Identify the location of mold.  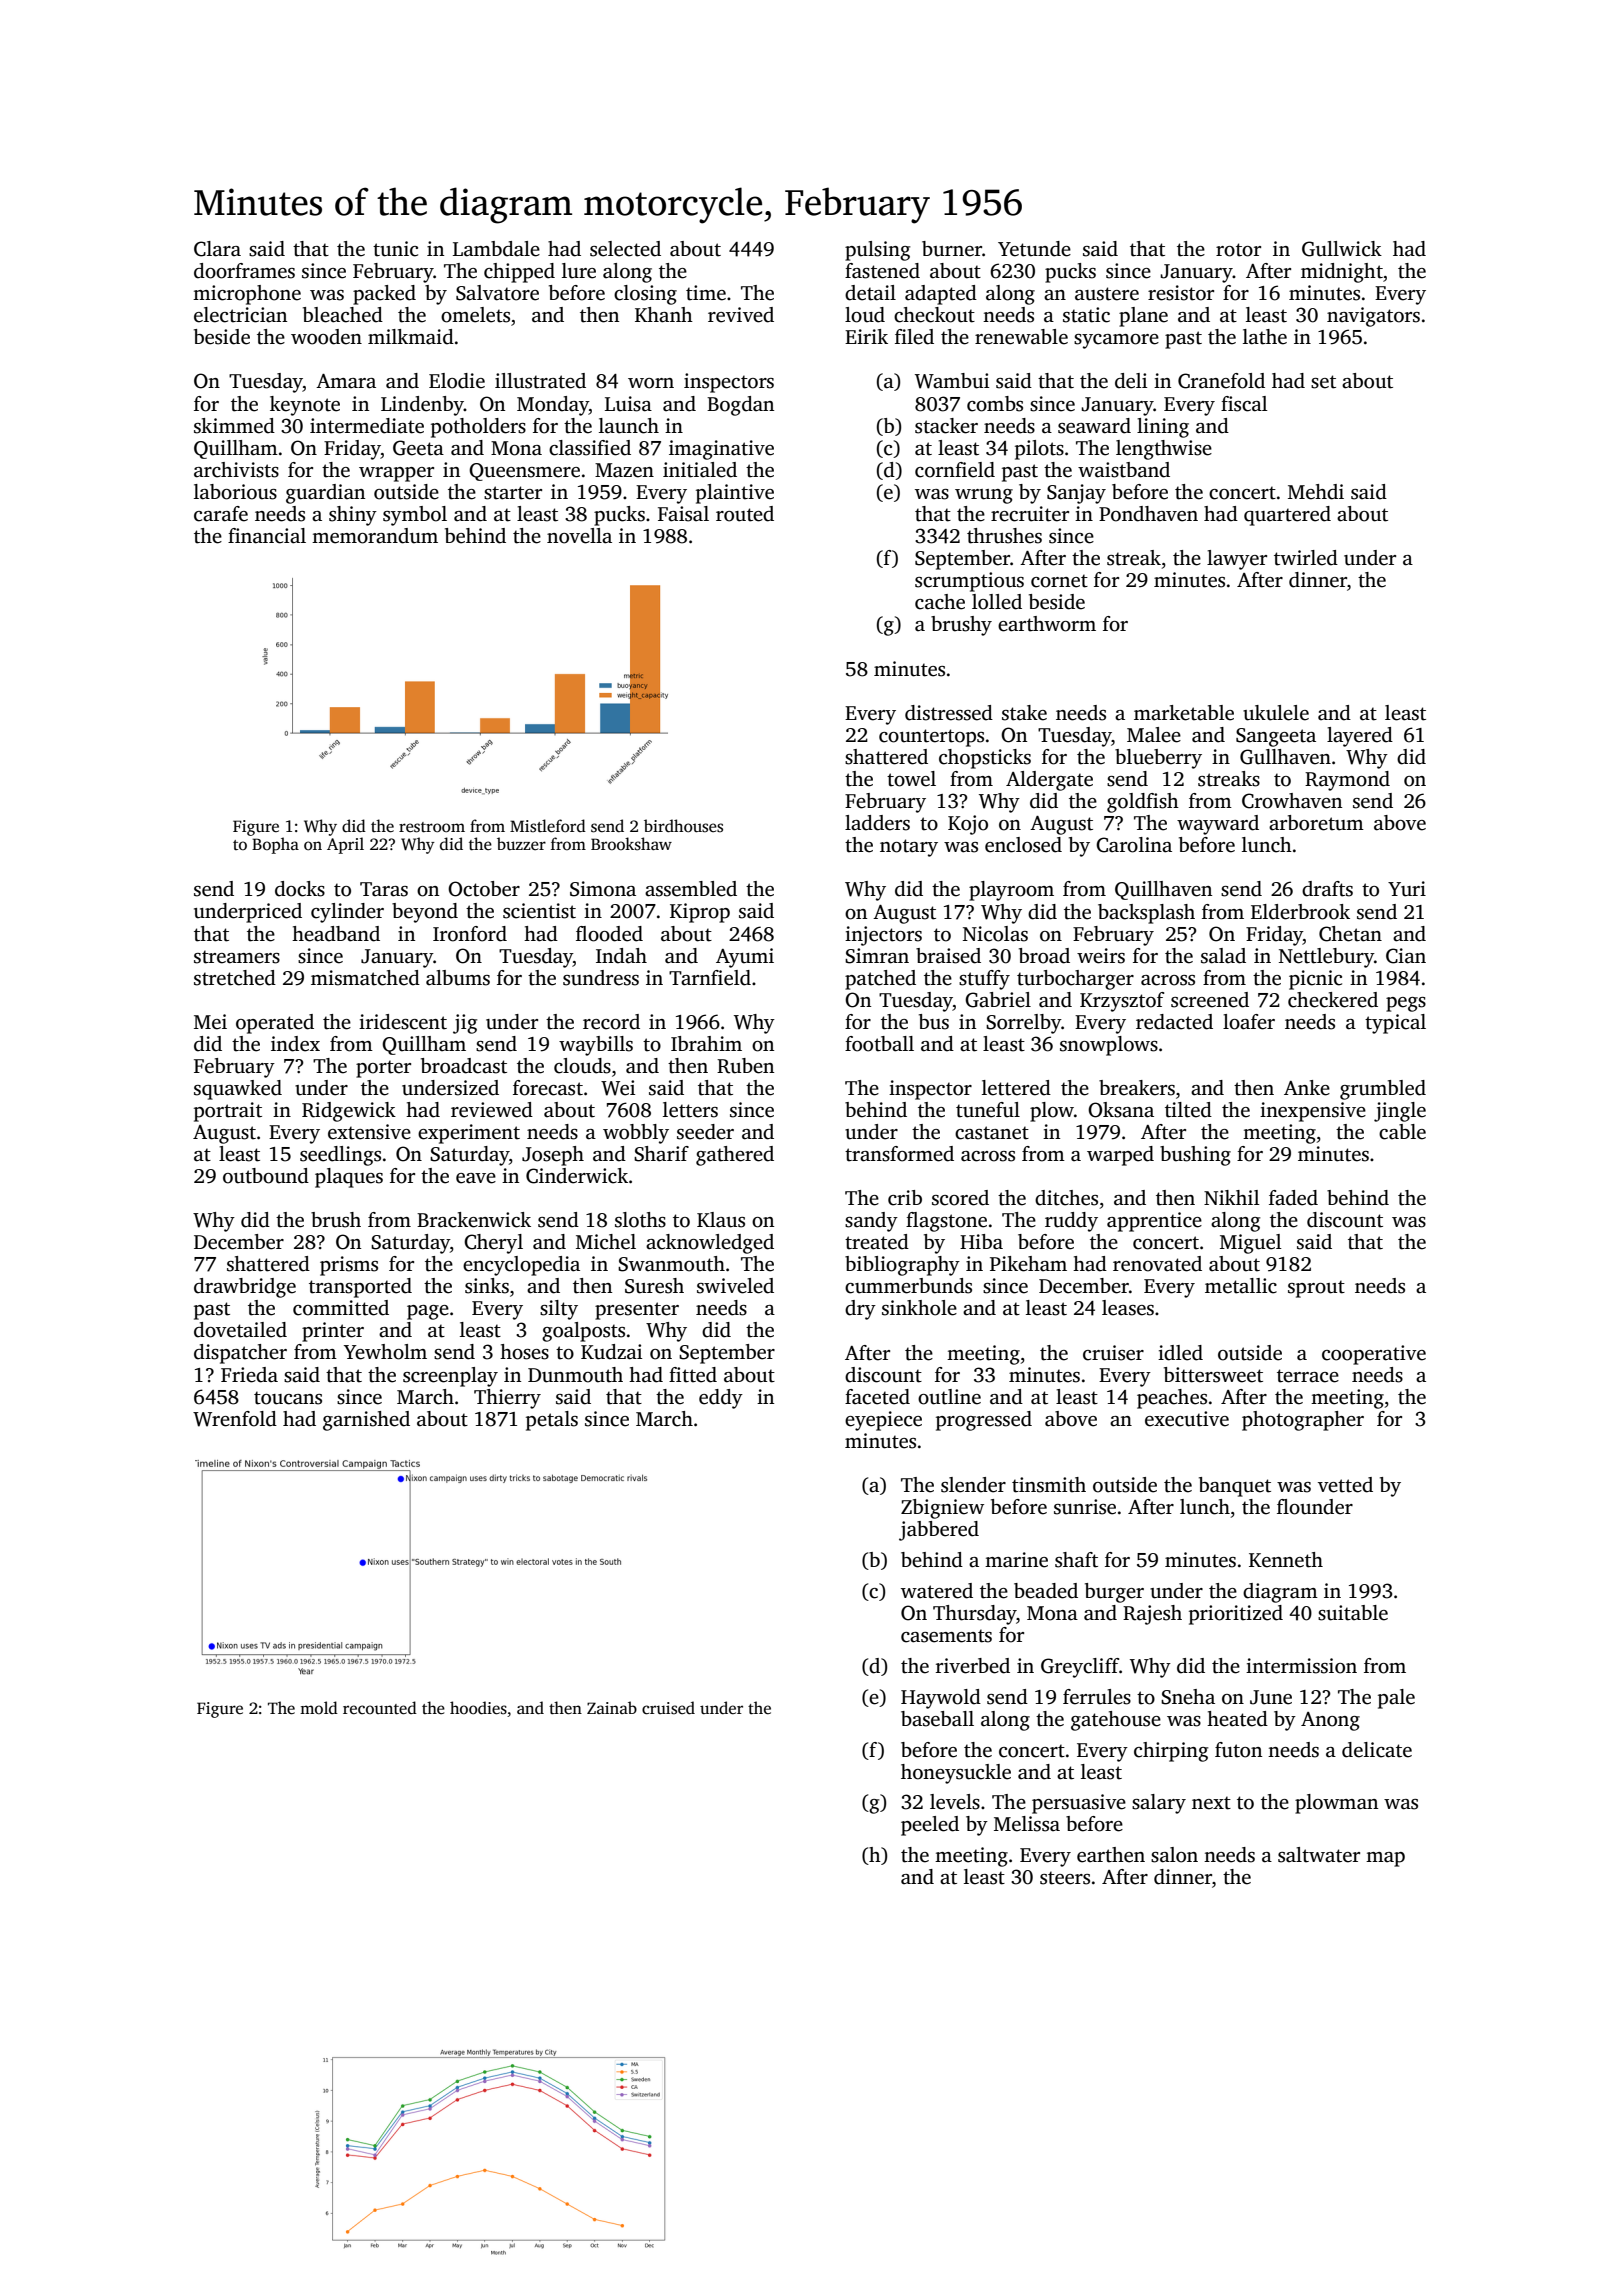
(319, 1707).
